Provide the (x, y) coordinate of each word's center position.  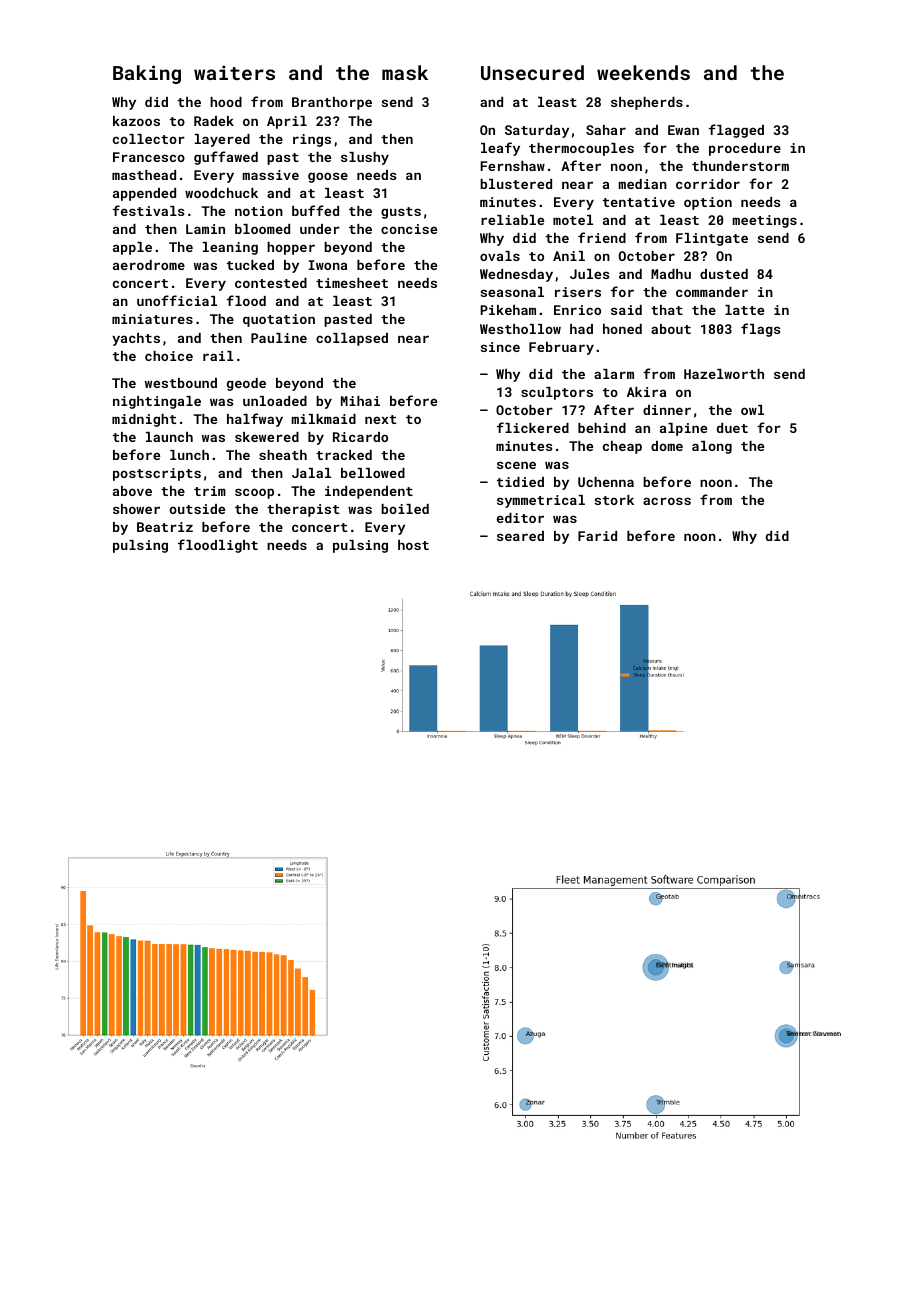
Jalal (311, 473)
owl (752, 410)
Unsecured (532, 72)
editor (520, 518)
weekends (643, 72)
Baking (147, 74)
